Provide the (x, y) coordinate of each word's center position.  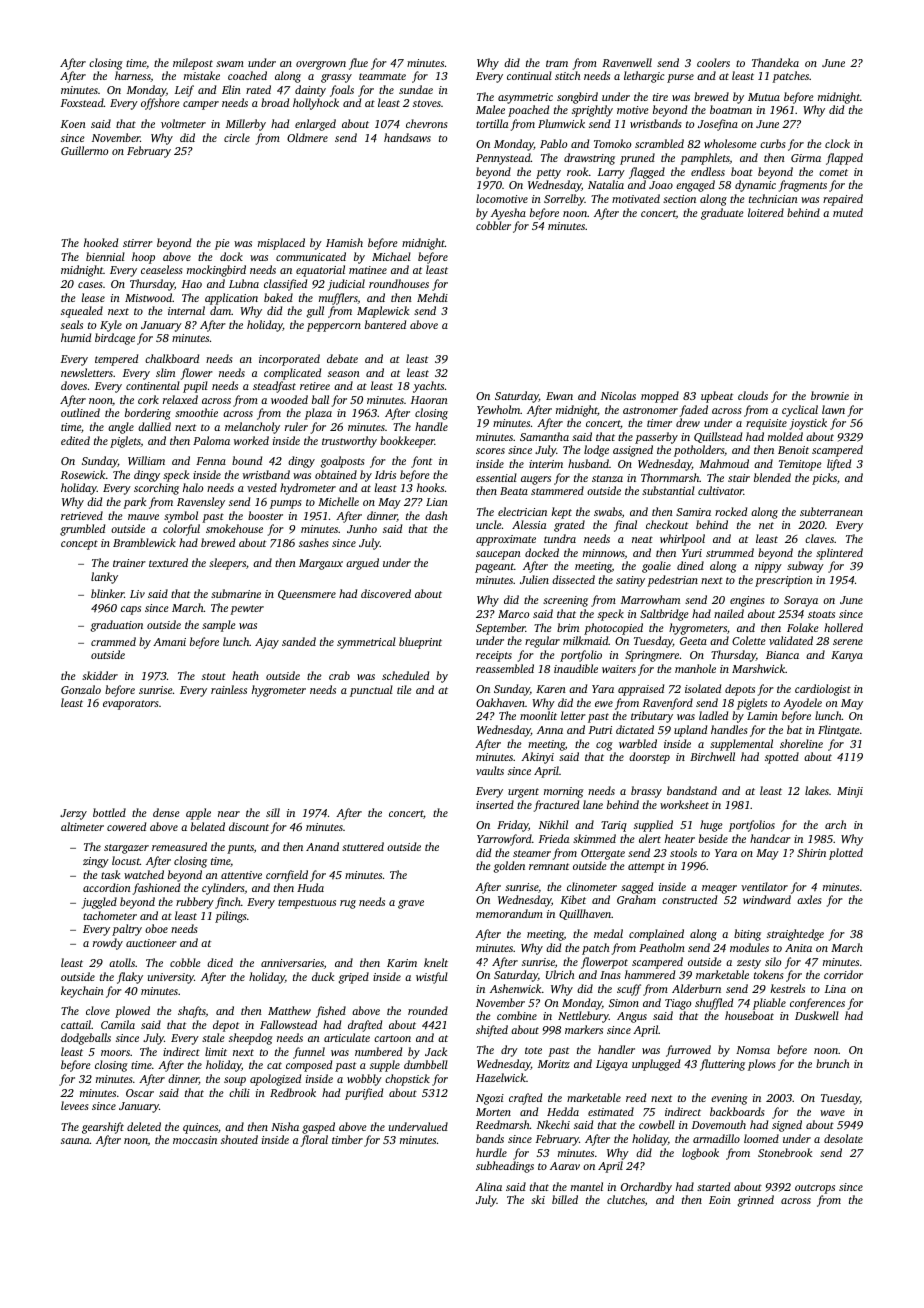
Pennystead (503, 159)
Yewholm (499, 409)
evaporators (130, 705)
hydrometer (308, 489)
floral (314, 1141)
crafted (525, 1099)
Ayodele (802, 704)
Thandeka (775, 62)
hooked (101, 242)
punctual (371, 691)
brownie (830, 395)
